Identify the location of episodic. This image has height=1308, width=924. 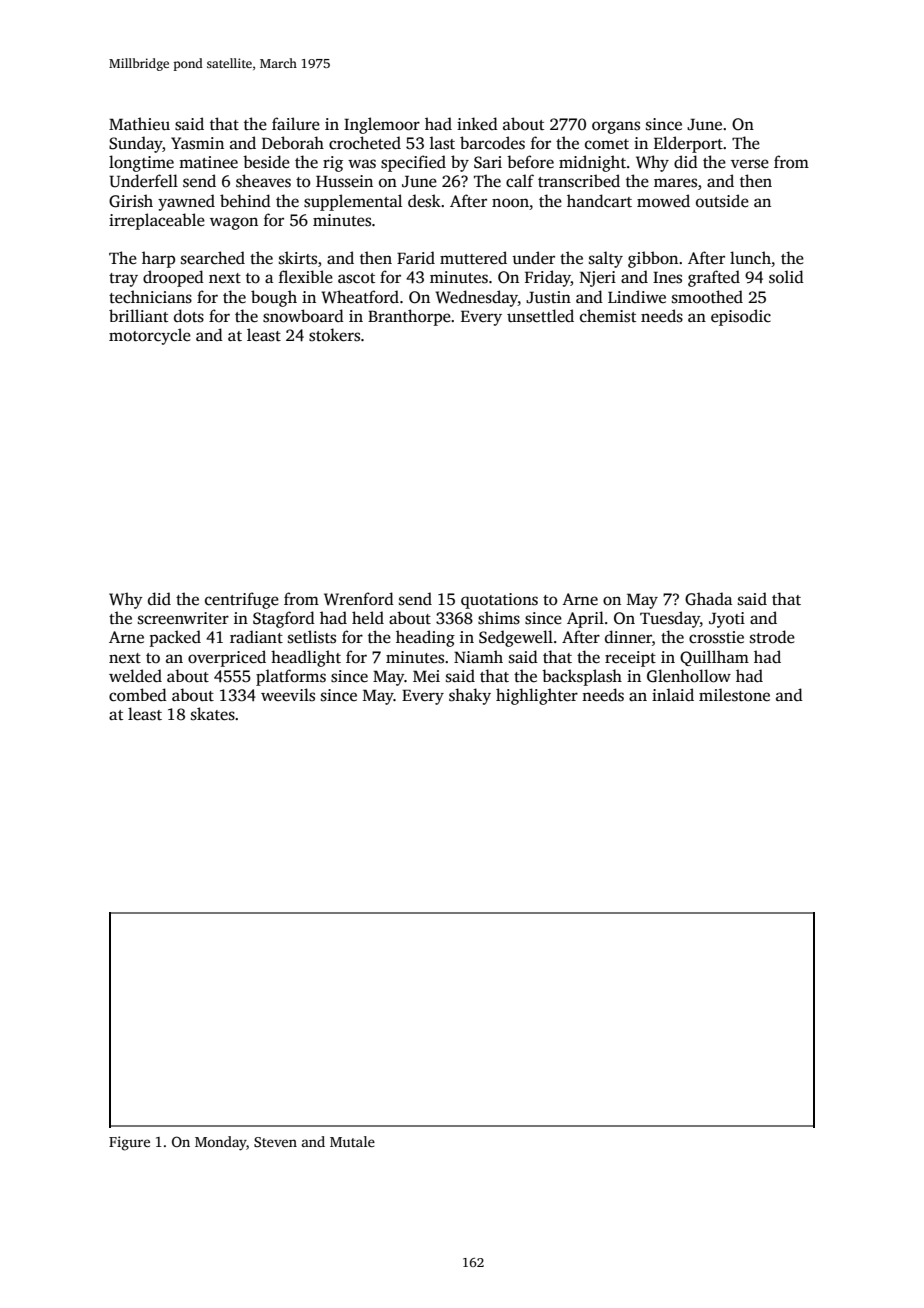
(741, 317).
